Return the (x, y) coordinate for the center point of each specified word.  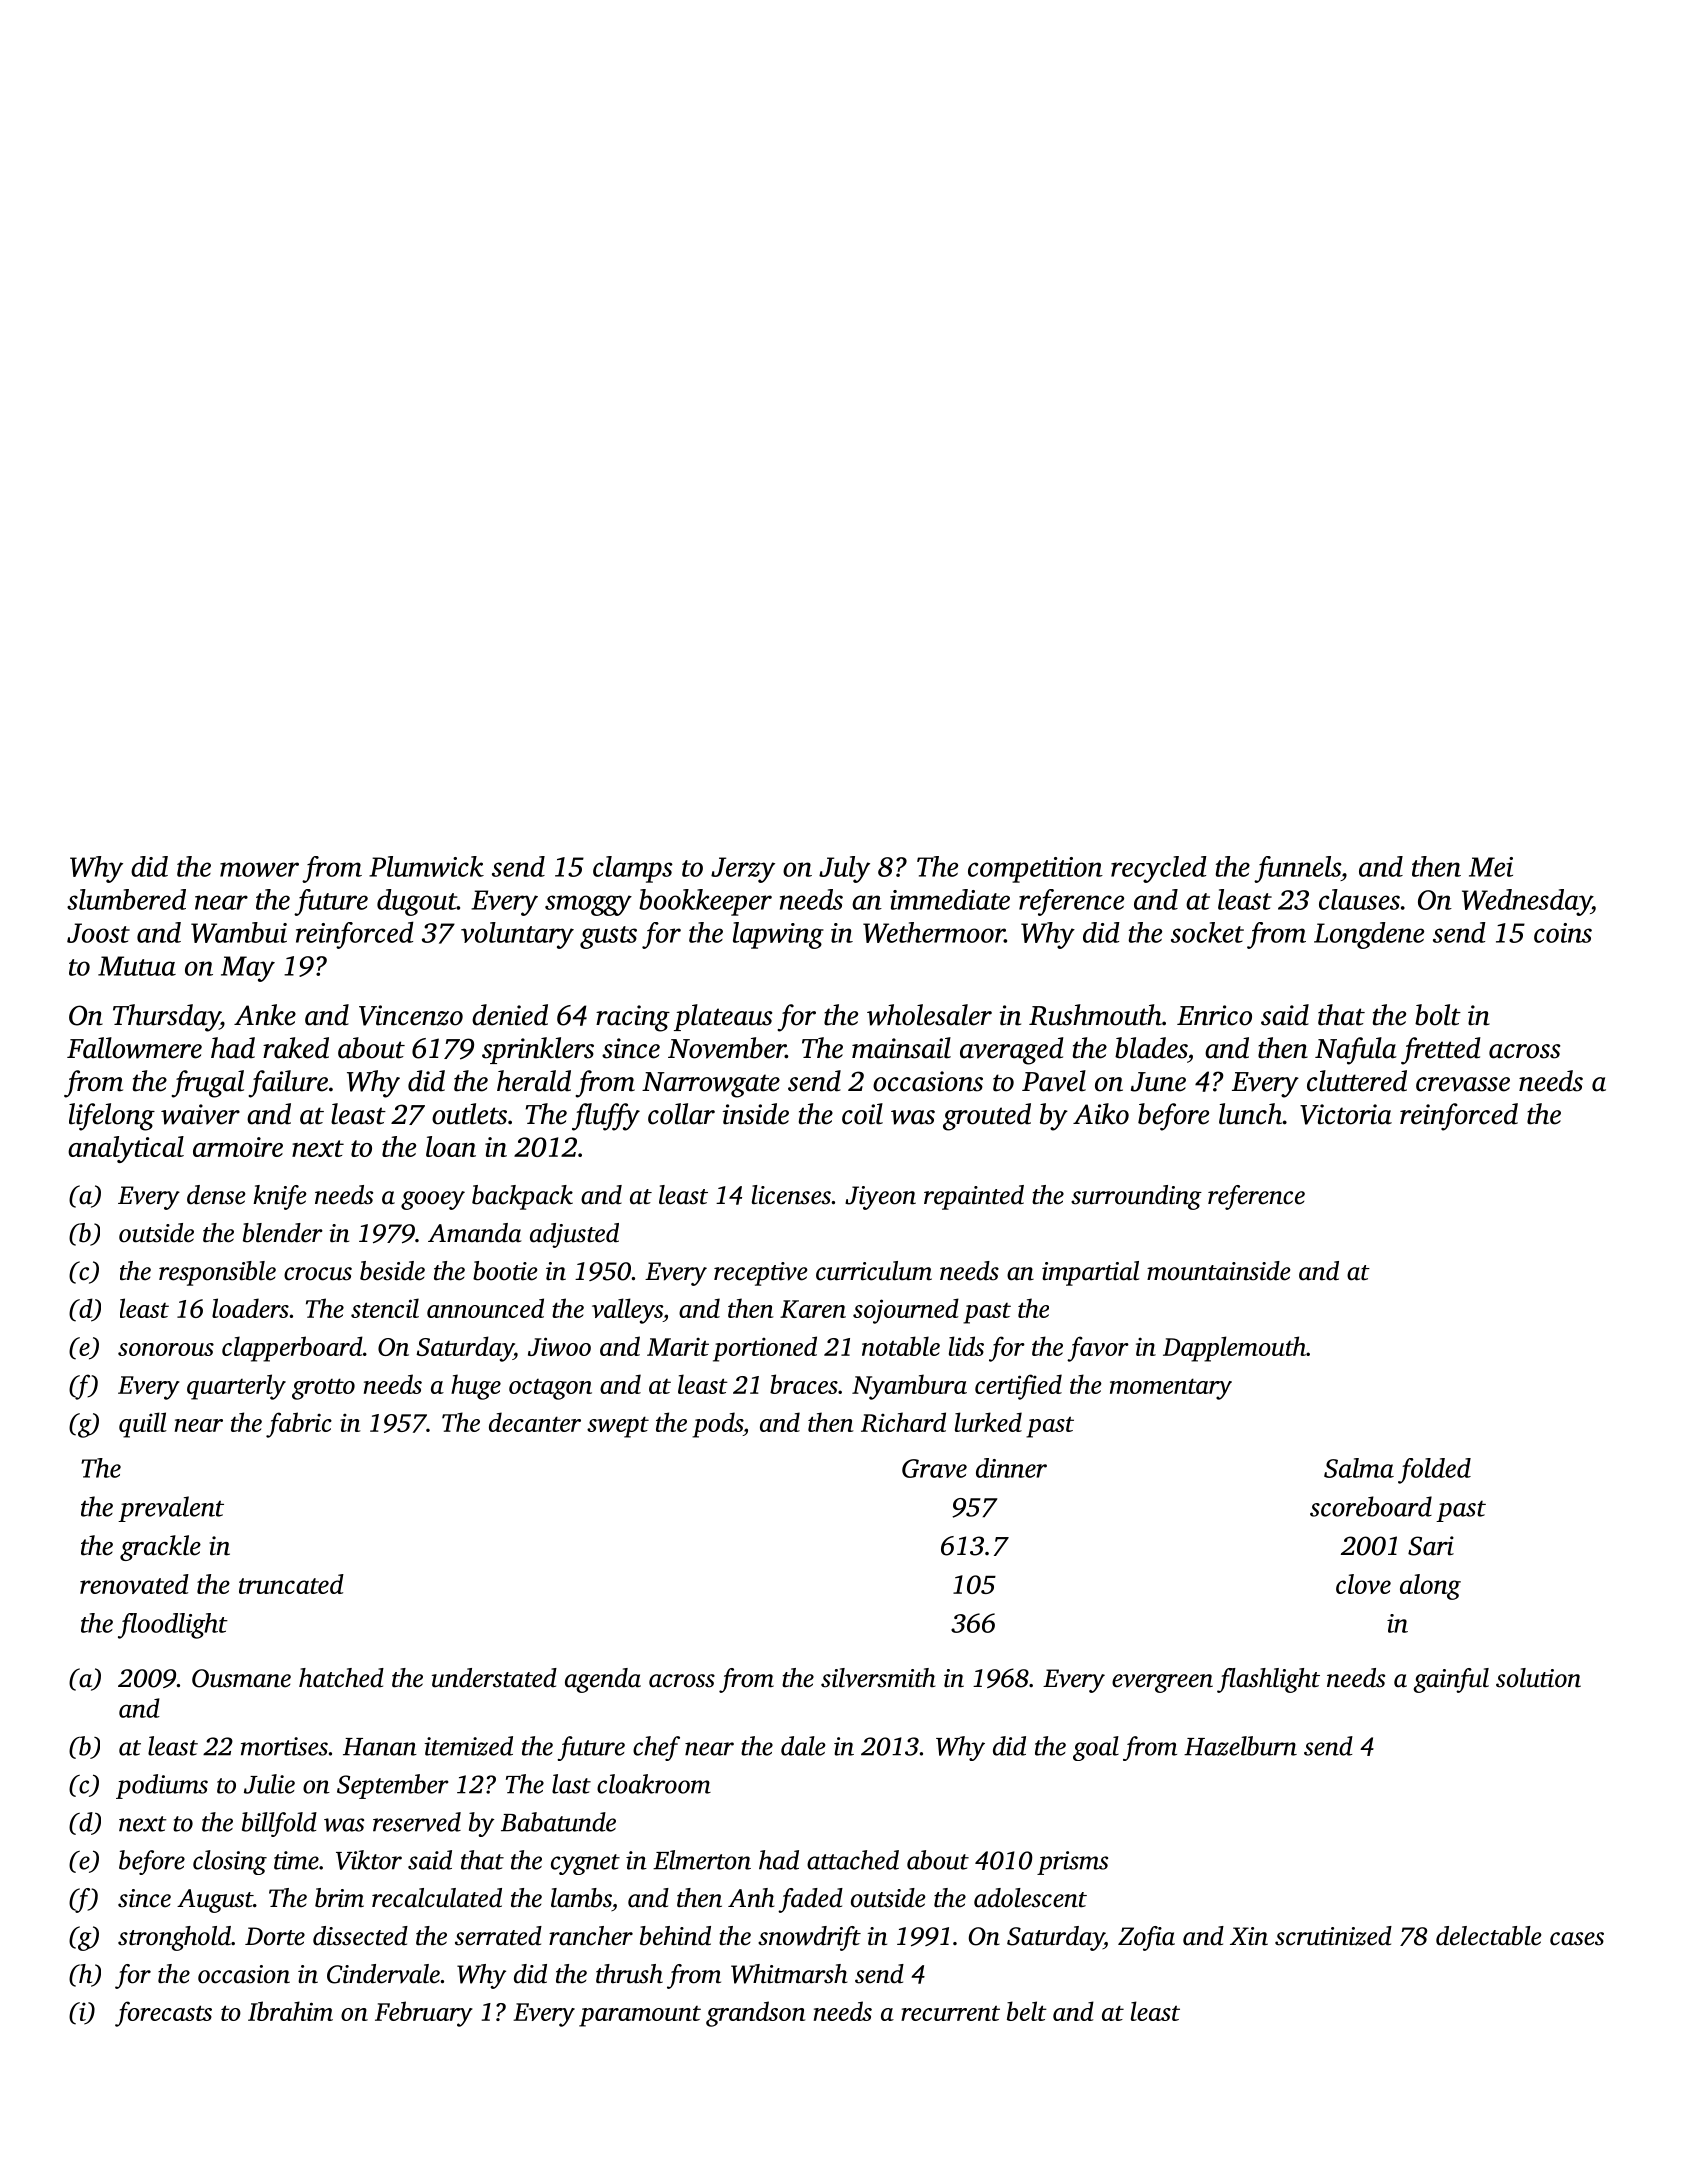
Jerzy (743, 870)
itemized (468, 1746)
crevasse (1463, 1084)
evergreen (1162, 1683)
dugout (417, 902)
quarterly (236, 1387)
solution (1538, 1678)
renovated (134, 1584)
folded (1434, 1471)
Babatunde (558, 1822)
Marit (678, 1346)
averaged (1012, 1051)
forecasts (163, 2014)
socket (1207, 932)
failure (288, 1084)
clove (1363, 1584)
